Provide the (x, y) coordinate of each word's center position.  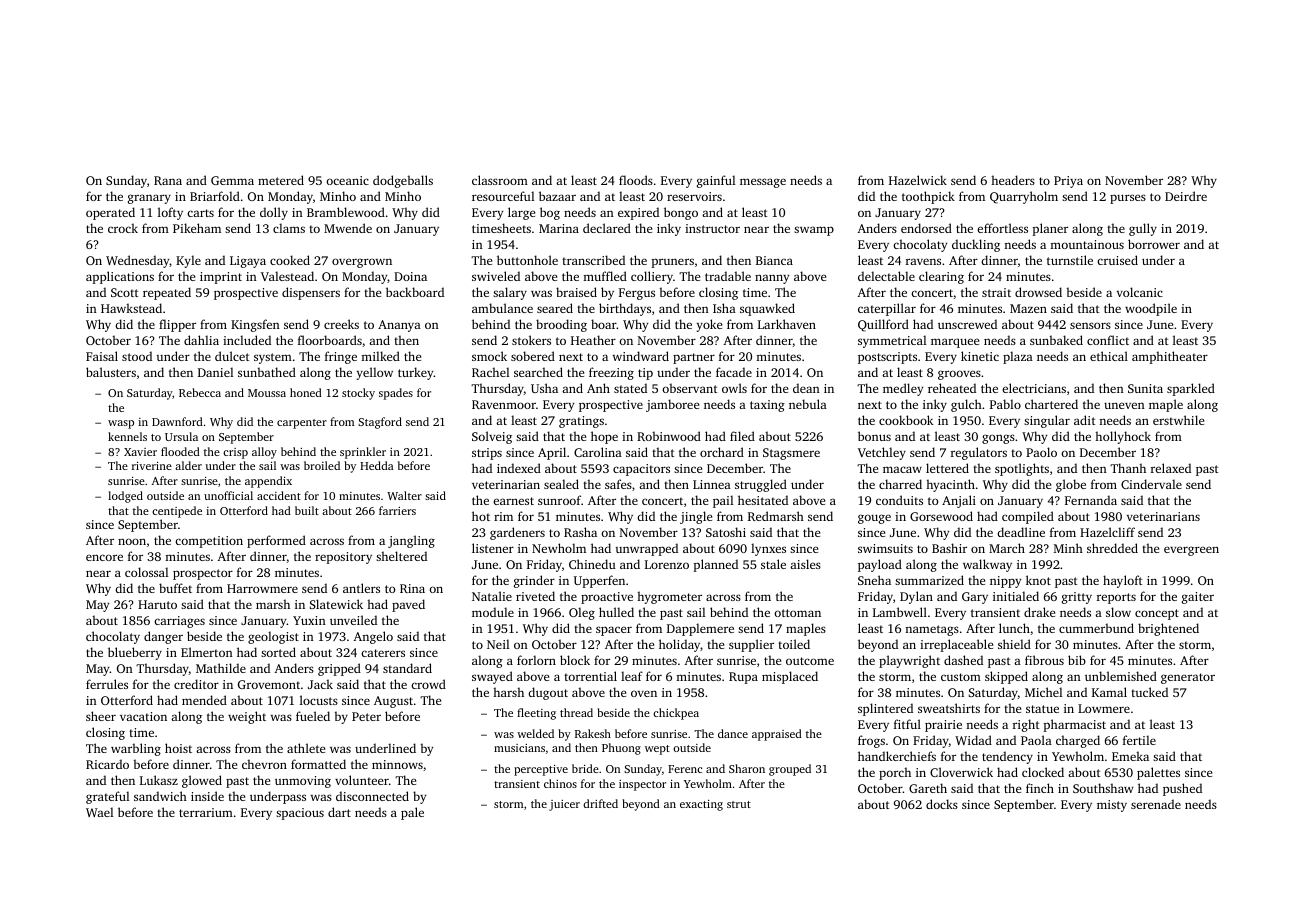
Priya (1068, 182)
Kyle (188, 261)
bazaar (557, 196)
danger (163, 637)
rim (503, 516)
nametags (932, 630)
